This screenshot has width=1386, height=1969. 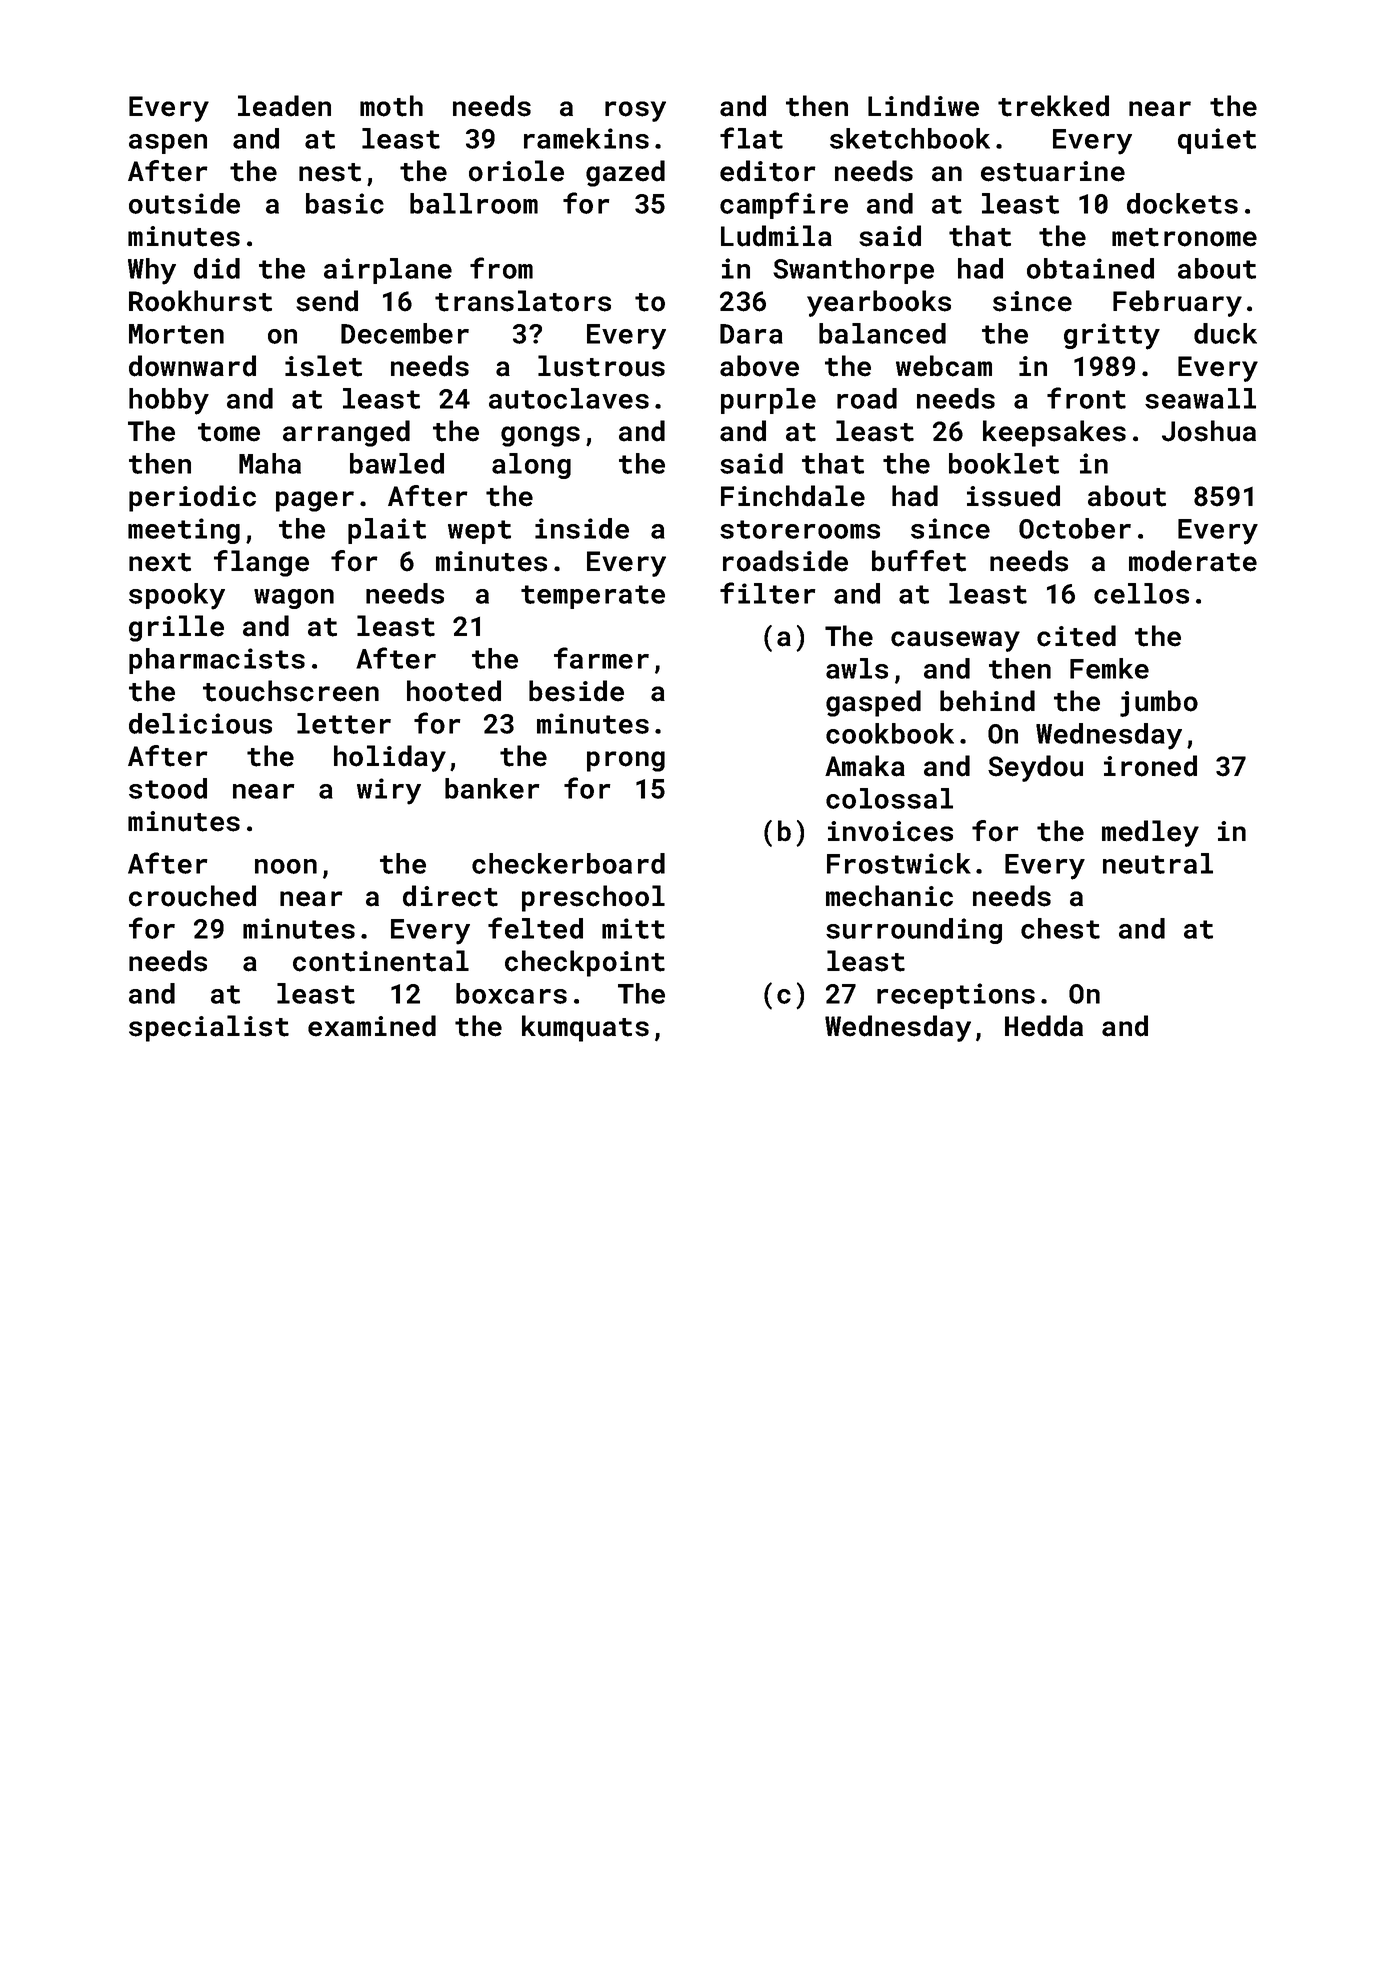 What do you see at coordinates (1182, 203) in the screenshot?
I see `dockets` at bounding box center [1182, 203].
